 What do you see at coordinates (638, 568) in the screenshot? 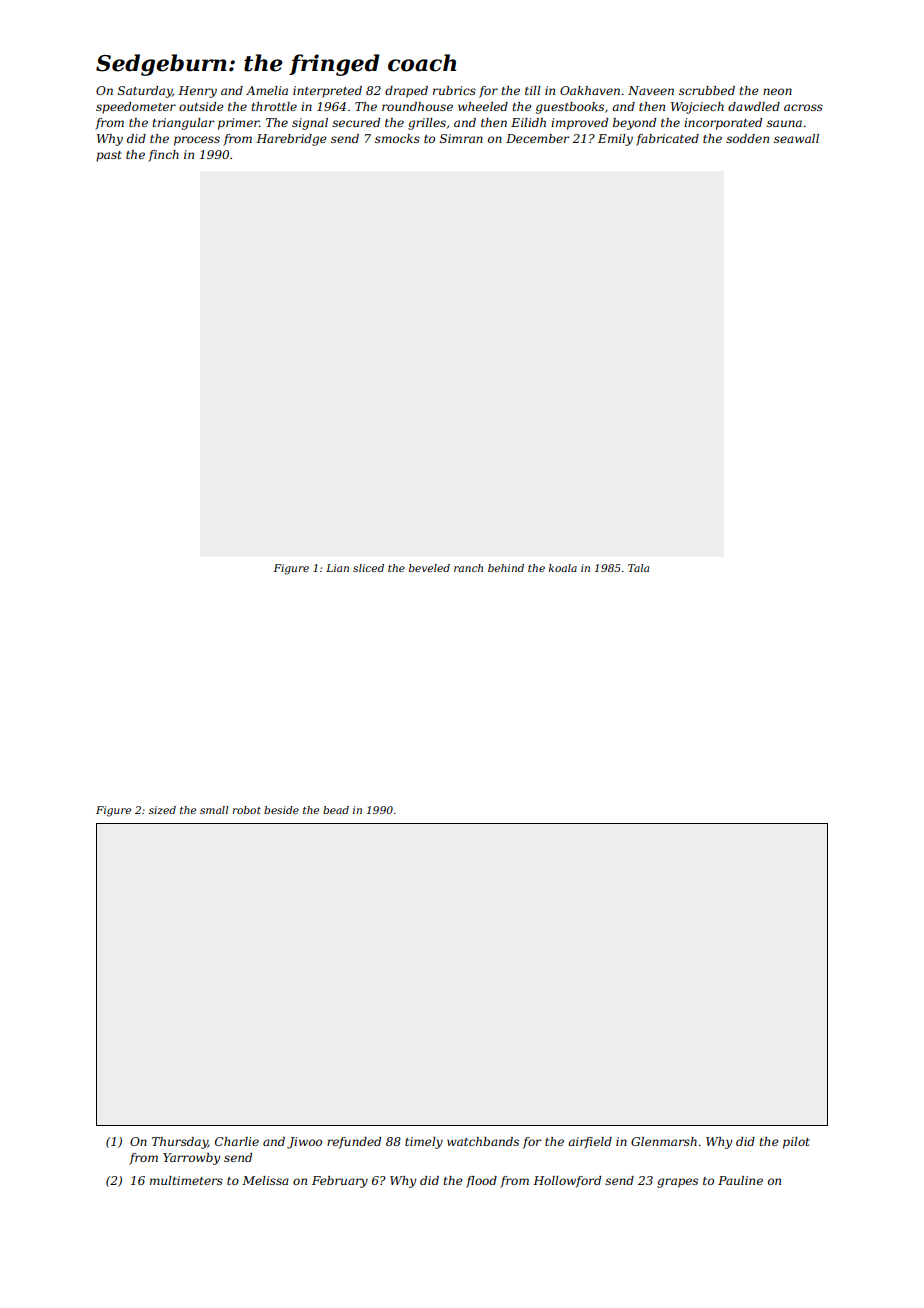
I see `Tala` at bounding box center [638, 568].
